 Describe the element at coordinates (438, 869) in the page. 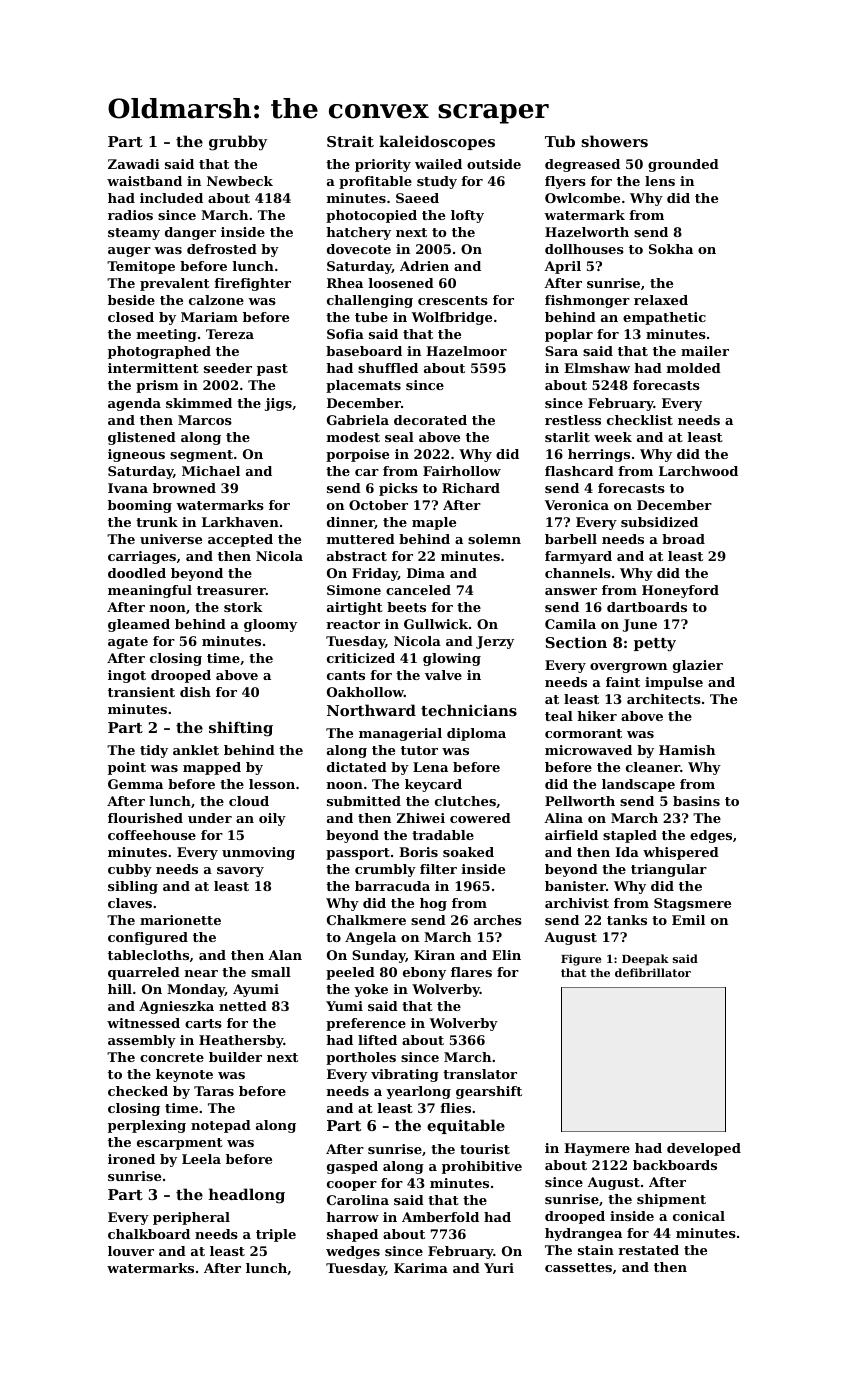

I see `filter` at that location.
